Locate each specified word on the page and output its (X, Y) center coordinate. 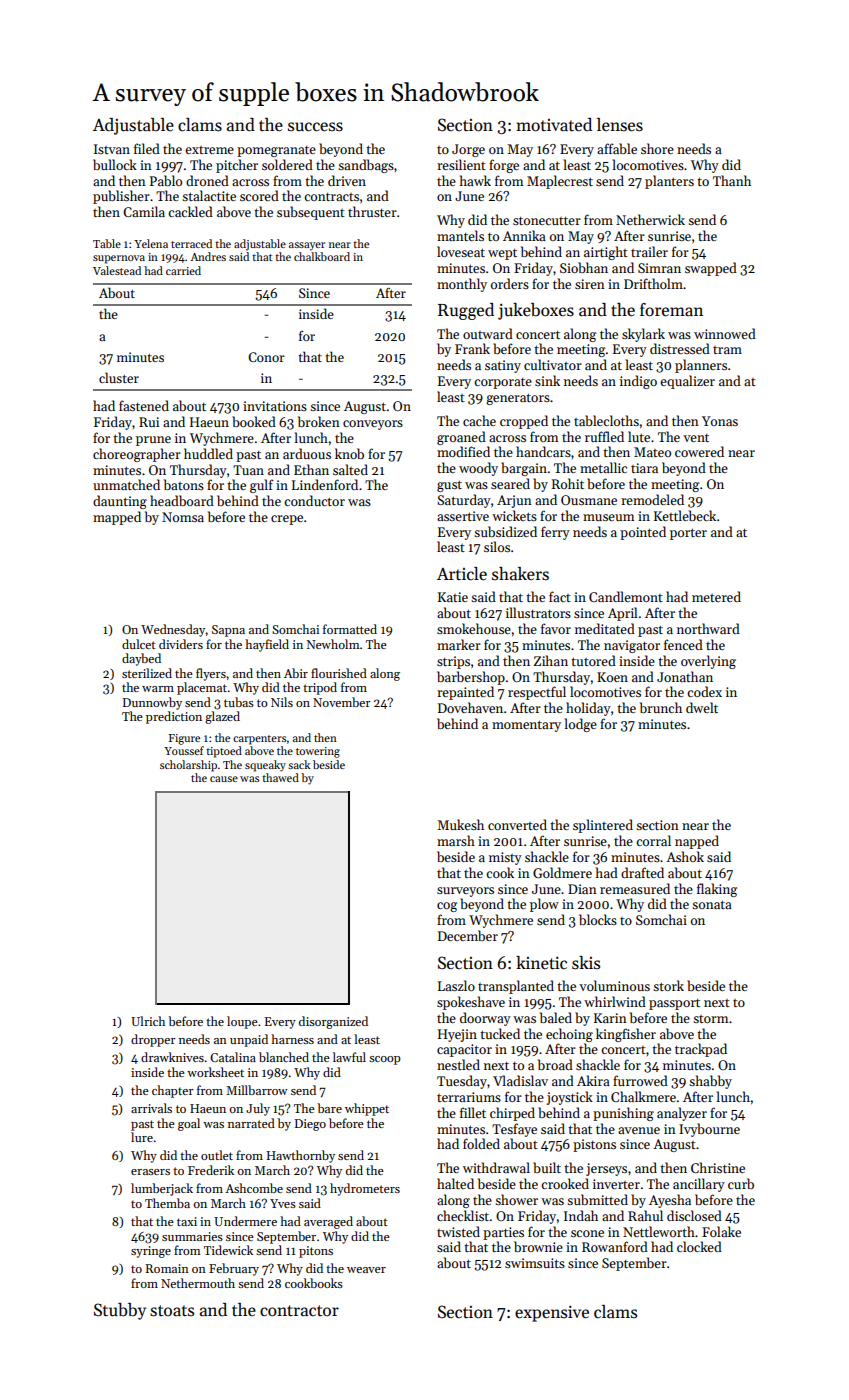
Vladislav (520, 1080)
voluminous (614, 985)
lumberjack (162, 1189)
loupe (242, 1022)
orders (510, 283)
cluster (119, 377)
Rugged (466, 311)
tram (727, 350)
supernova (119, 259)
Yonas (720, 421)
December (468, 935)
